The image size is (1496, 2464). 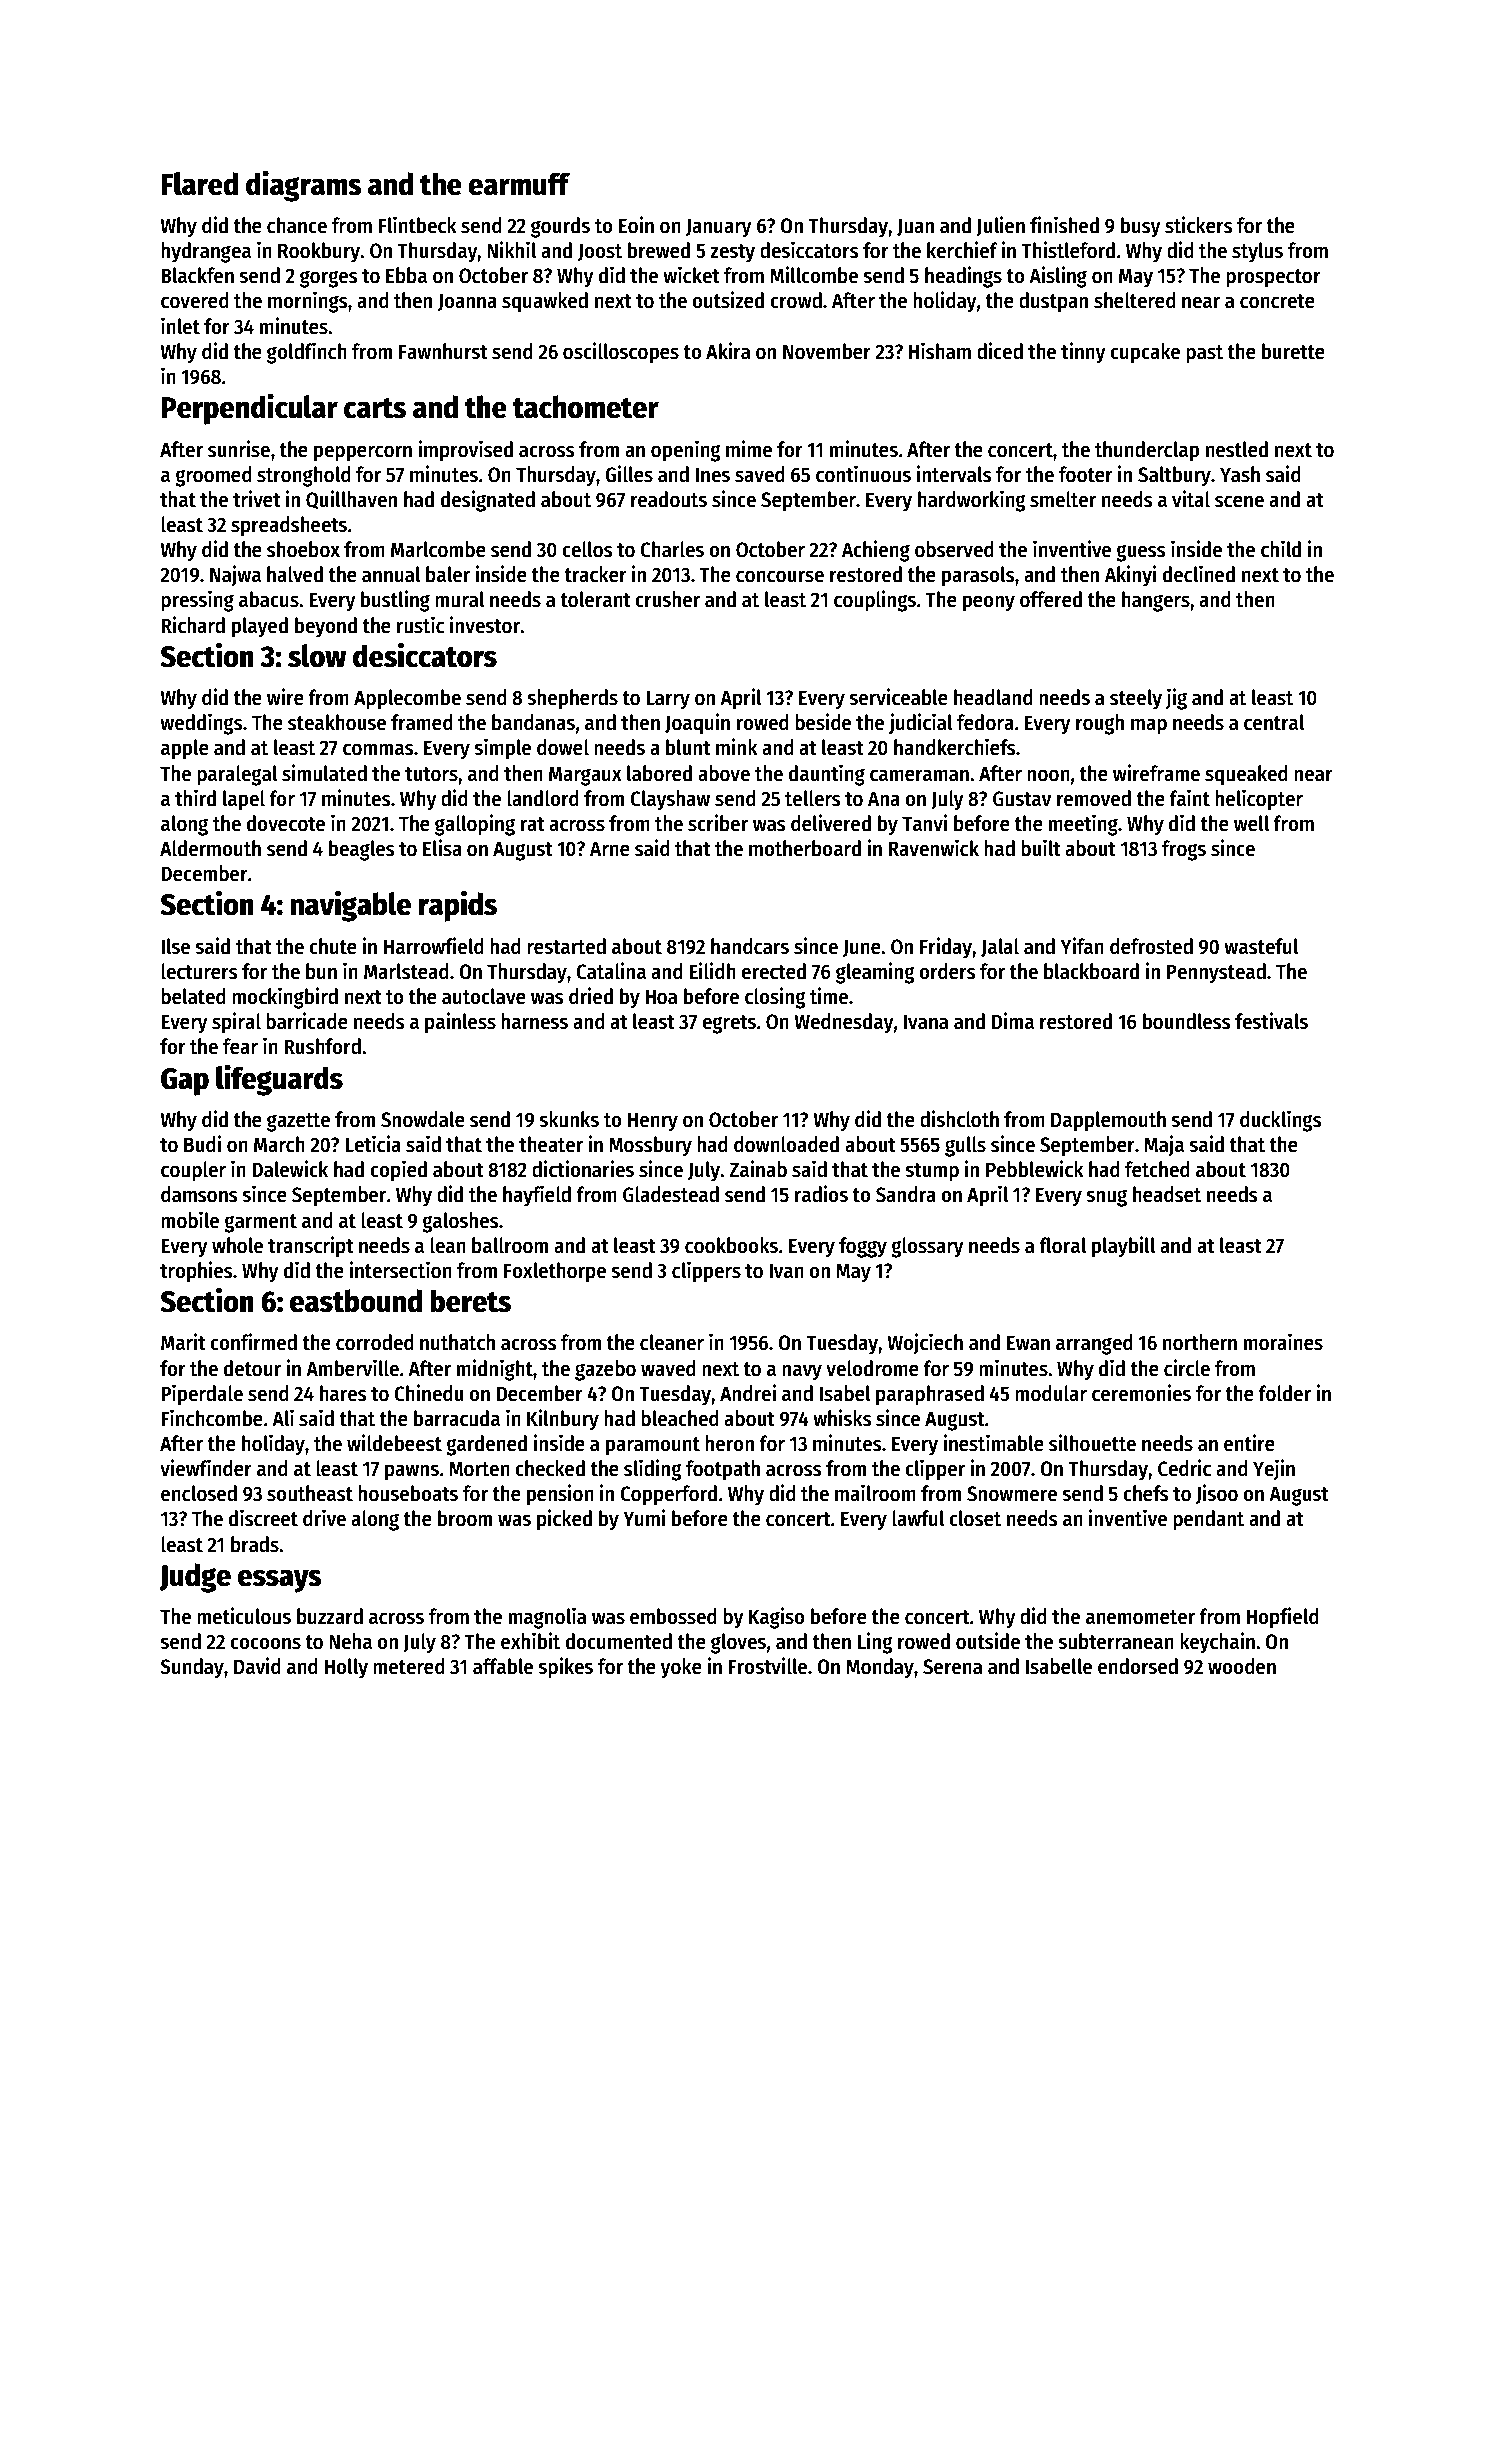 What do you see at coordinates (1186, 1021) in the screenshot?
I see `boundless` at bounding box center [1186, 1021].
